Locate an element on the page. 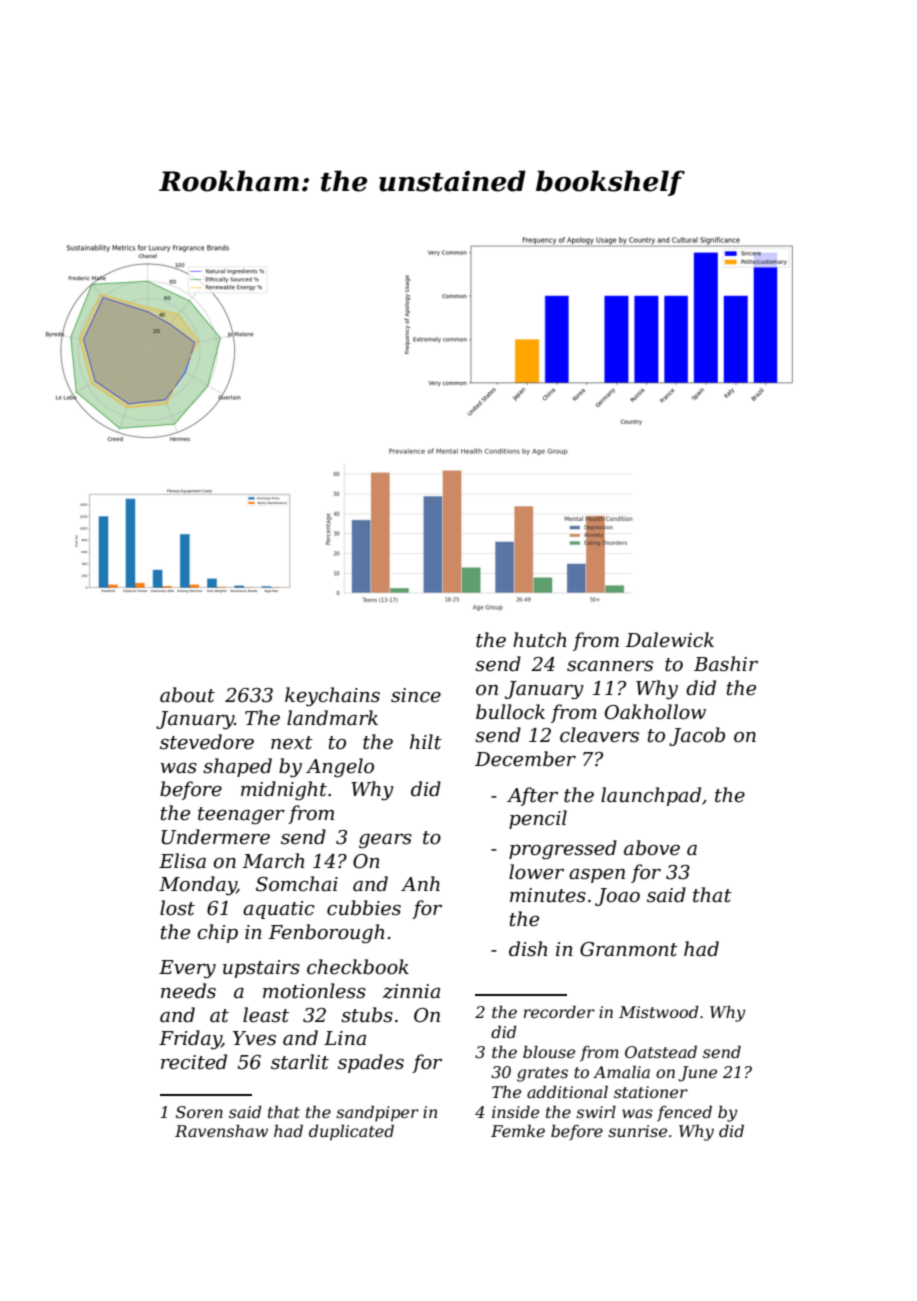 The width and height of the document is (917, 1301). keychains is located at coordinates (332, 697).
